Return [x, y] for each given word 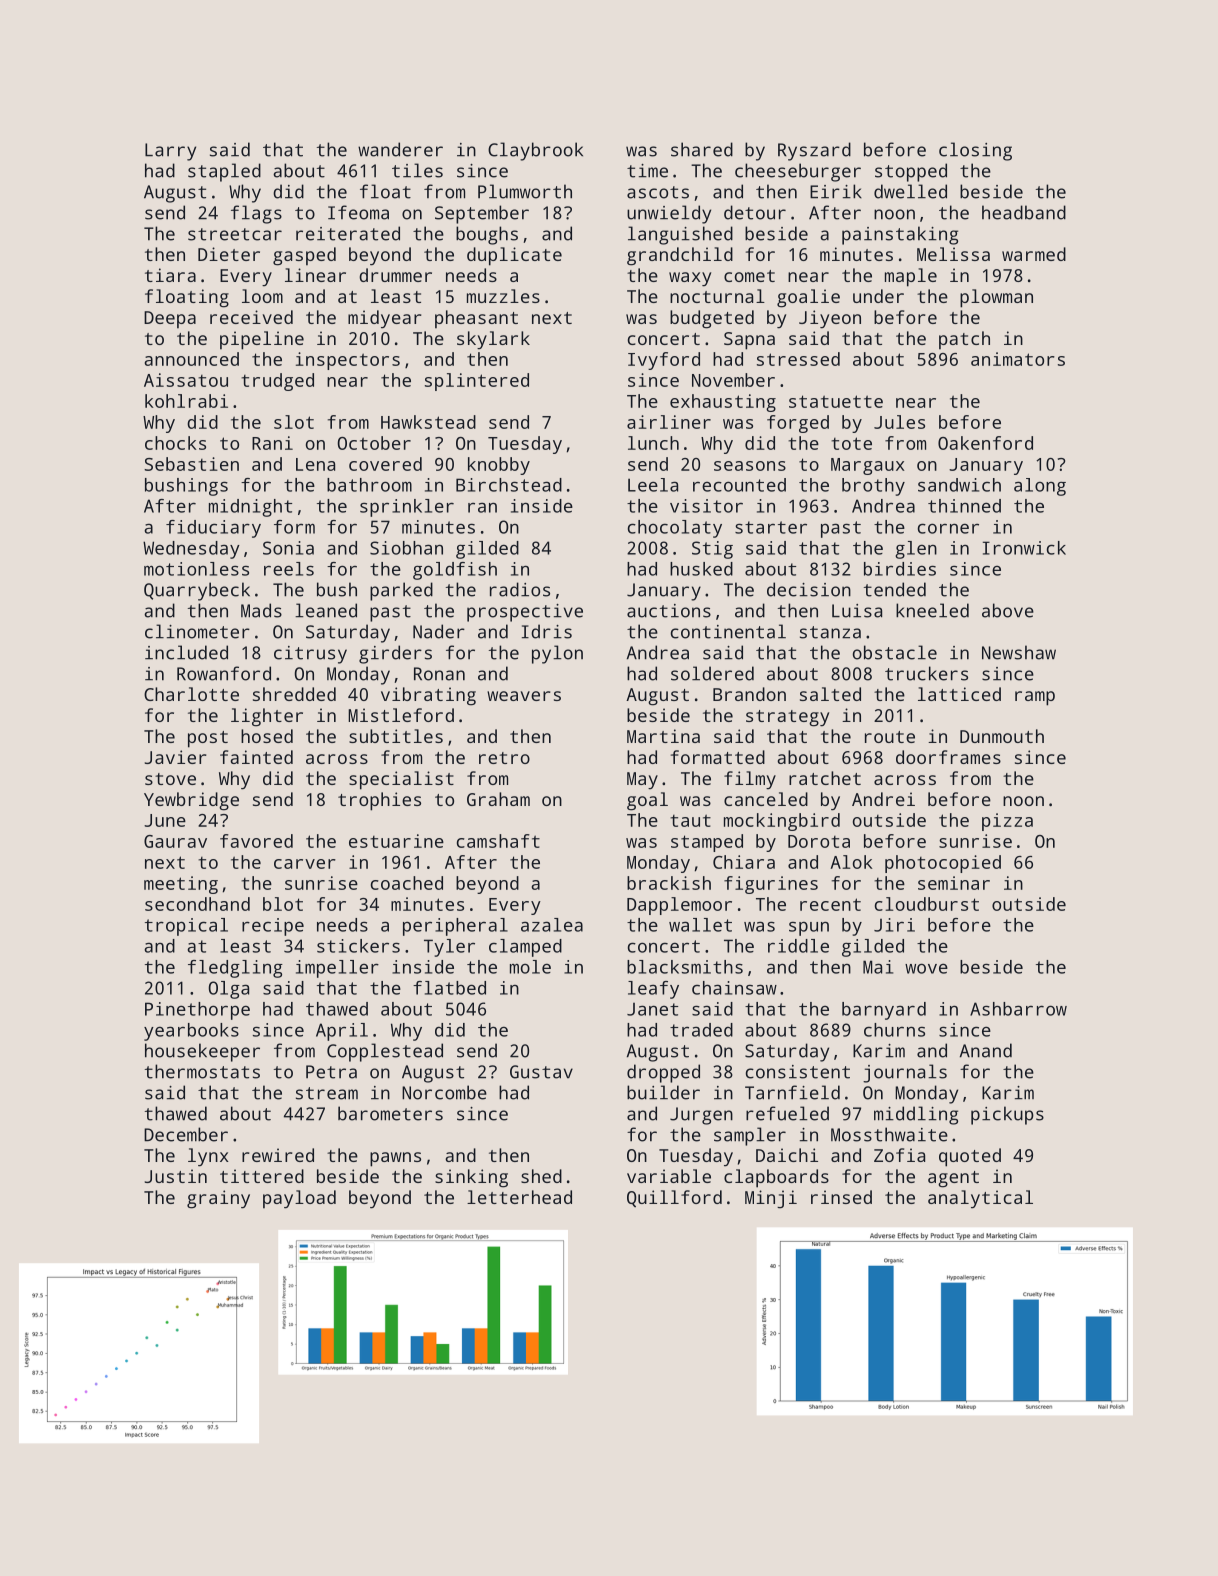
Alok [851, 862]
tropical [186, 927]
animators [1018, 359]
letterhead [519, 1197]
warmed [1034, 254]
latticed [959, 694]
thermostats [202, 1071]
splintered [477, 382]
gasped [304, 256]
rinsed [841, 1197]
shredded [294, 694]
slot [294, 422]
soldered [712, 673]
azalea [552, 925]
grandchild [680, 256]
